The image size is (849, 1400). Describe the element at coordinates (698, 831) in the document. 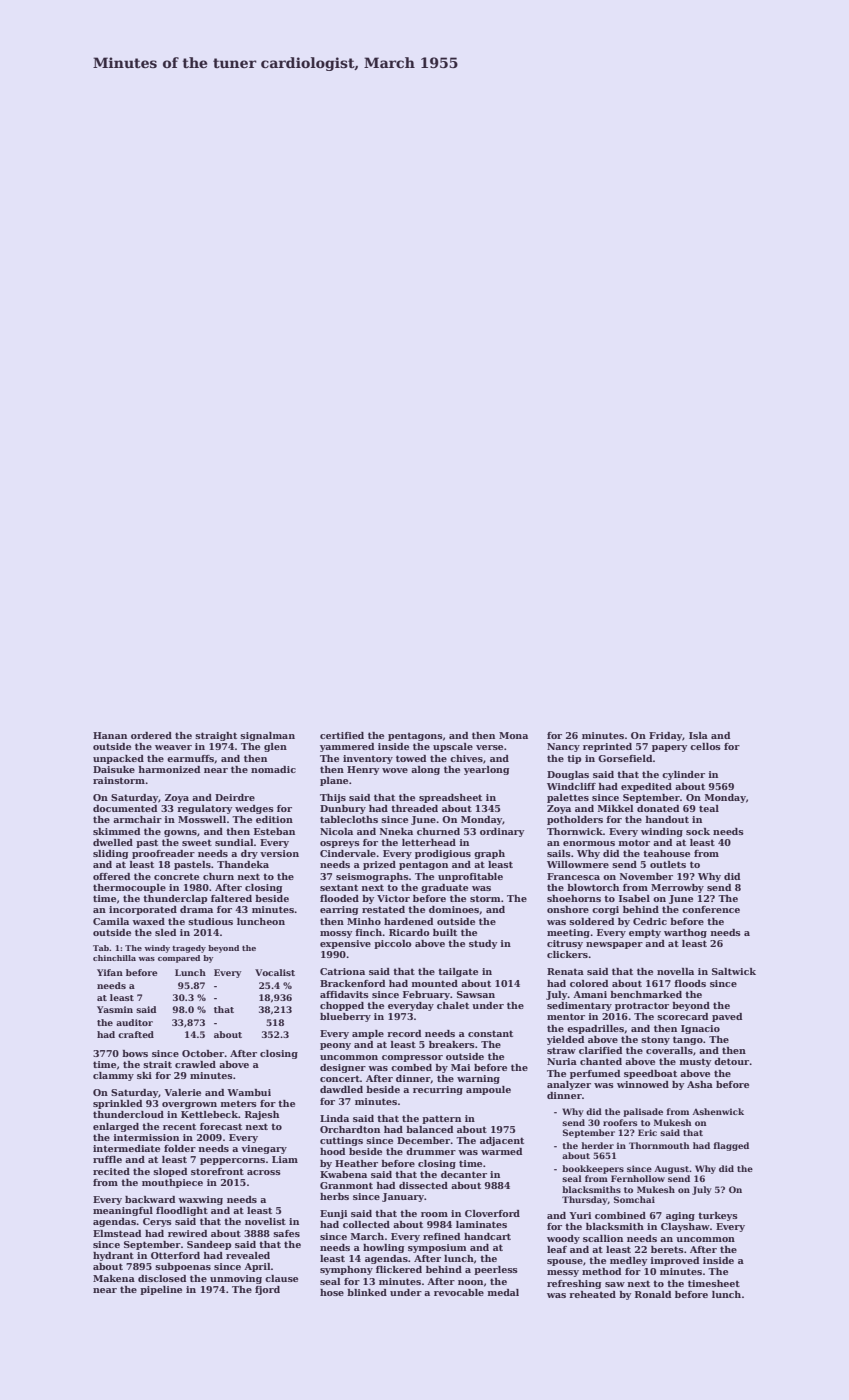

I see `sock` at that location.
